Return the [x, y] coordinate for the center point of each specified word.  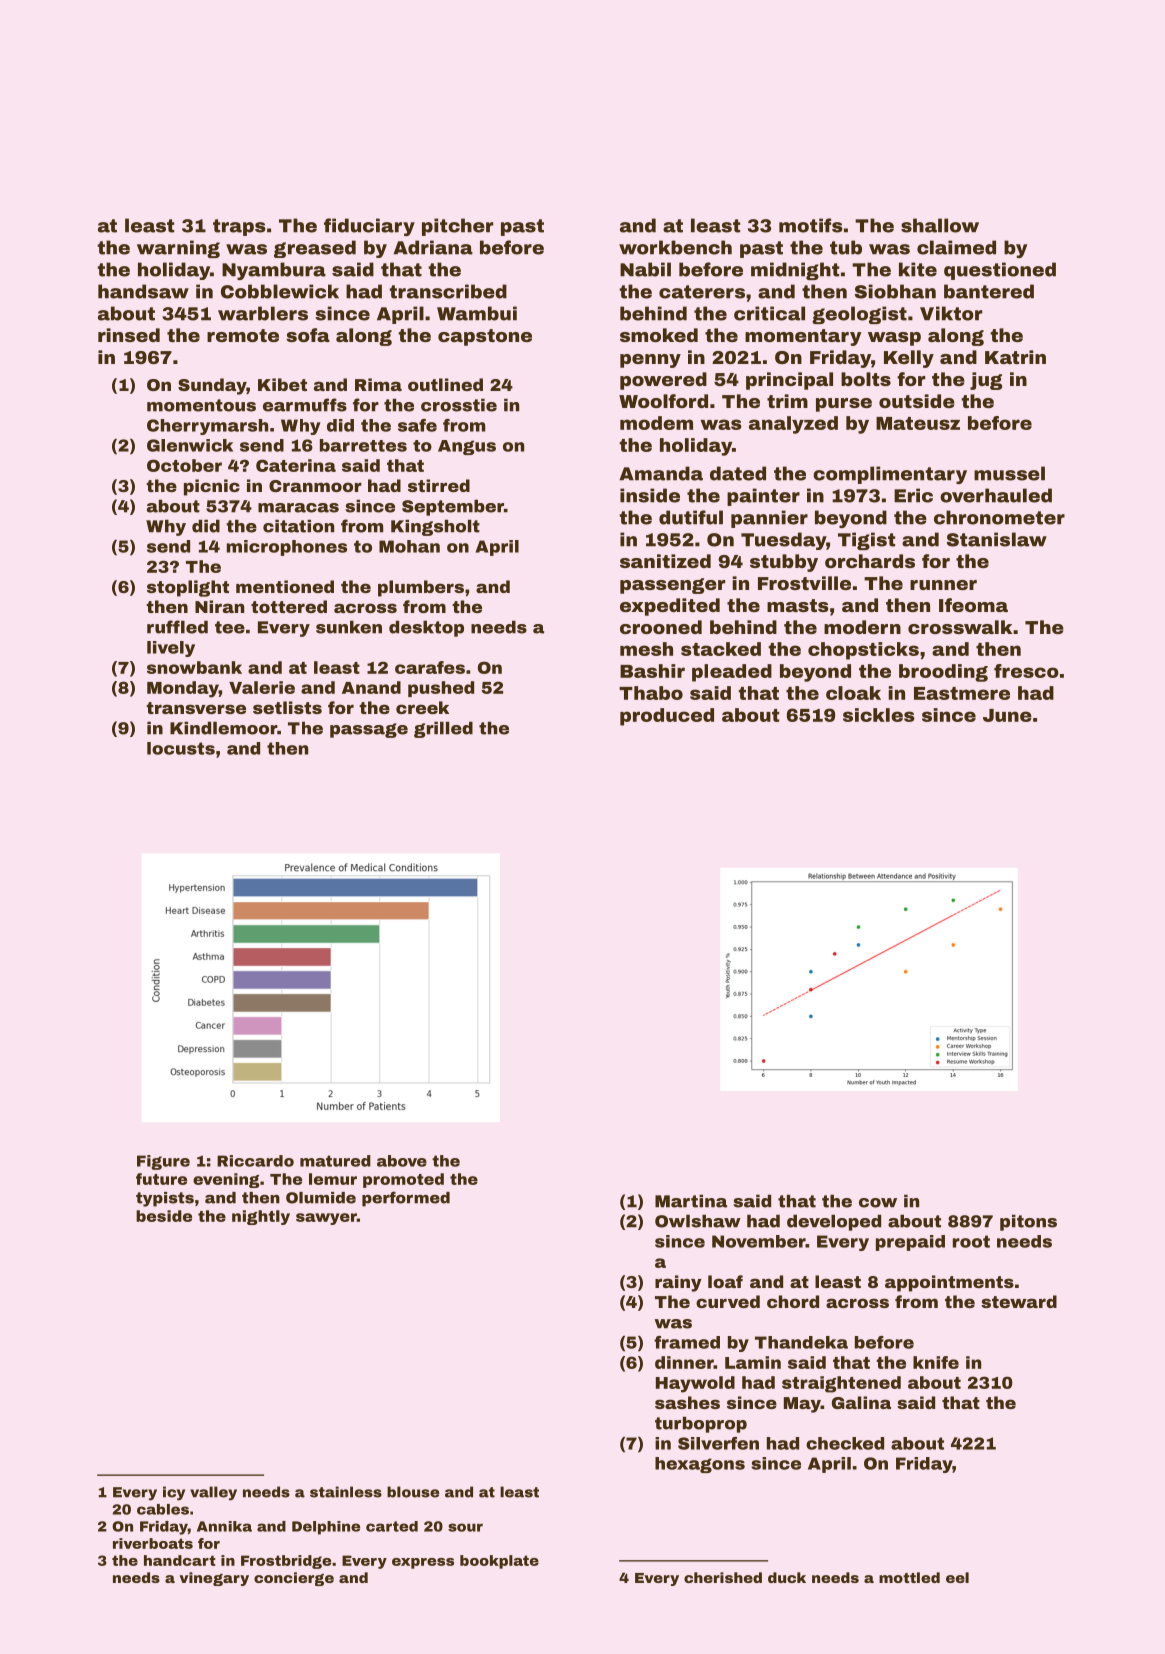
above [402, 1161]
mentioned [285, 586]
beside [164, 1216]
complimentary [890, 475]
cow [878, 1203]
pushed [441, 689]
